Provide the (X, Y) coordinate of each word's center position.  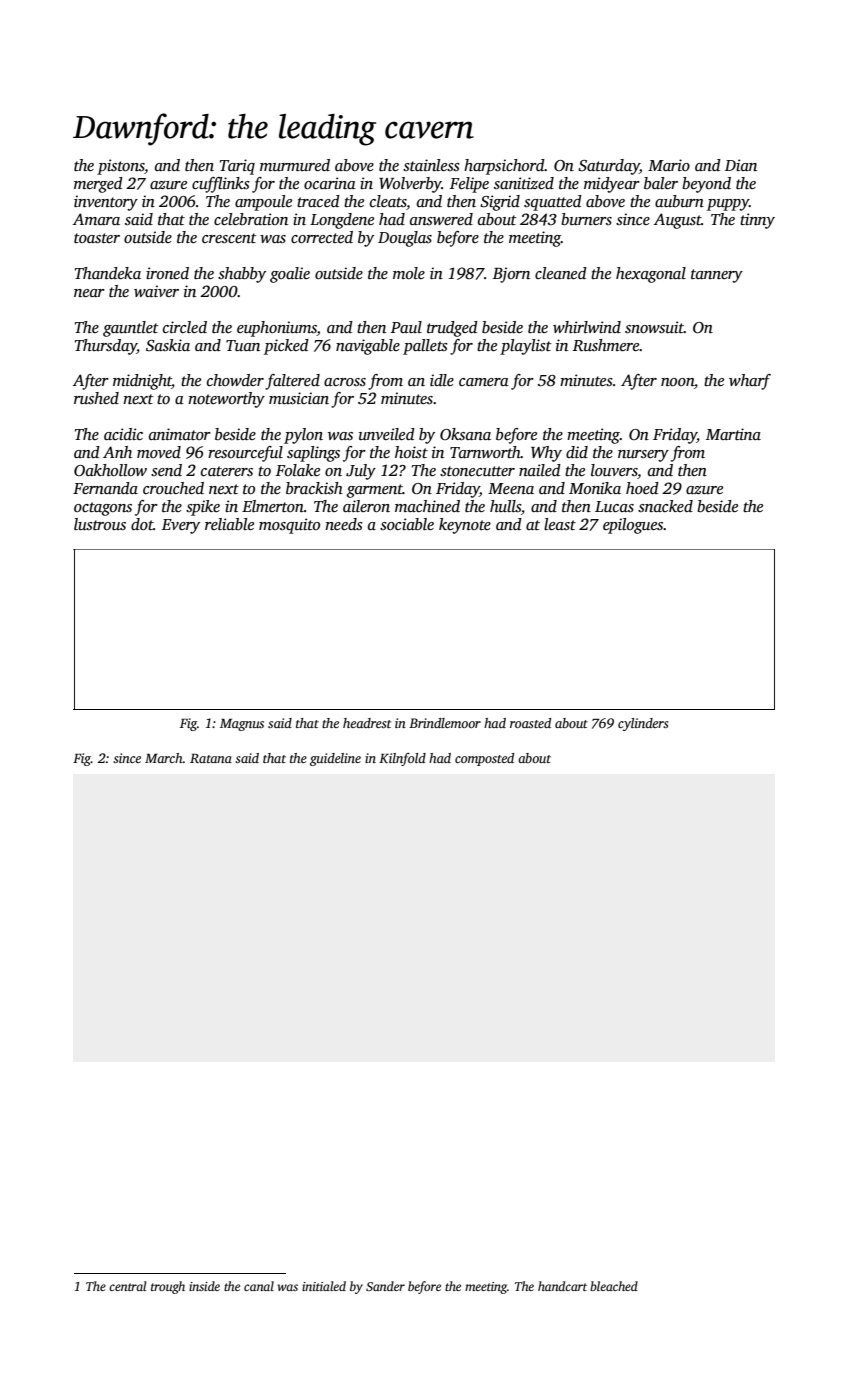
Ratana (211, 758)
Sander (385, 1286)
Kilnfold (402, 759)
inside (204, 1286)
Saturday (609, 167)
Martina (733, 434)
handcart (562, 1286)
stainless (431, 165)
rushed (96, 398)
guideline (335, 759)
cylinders (643, 724)
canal (259, 1286)
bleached (614, 1286)
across (345, 382)
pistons (121, 167)
